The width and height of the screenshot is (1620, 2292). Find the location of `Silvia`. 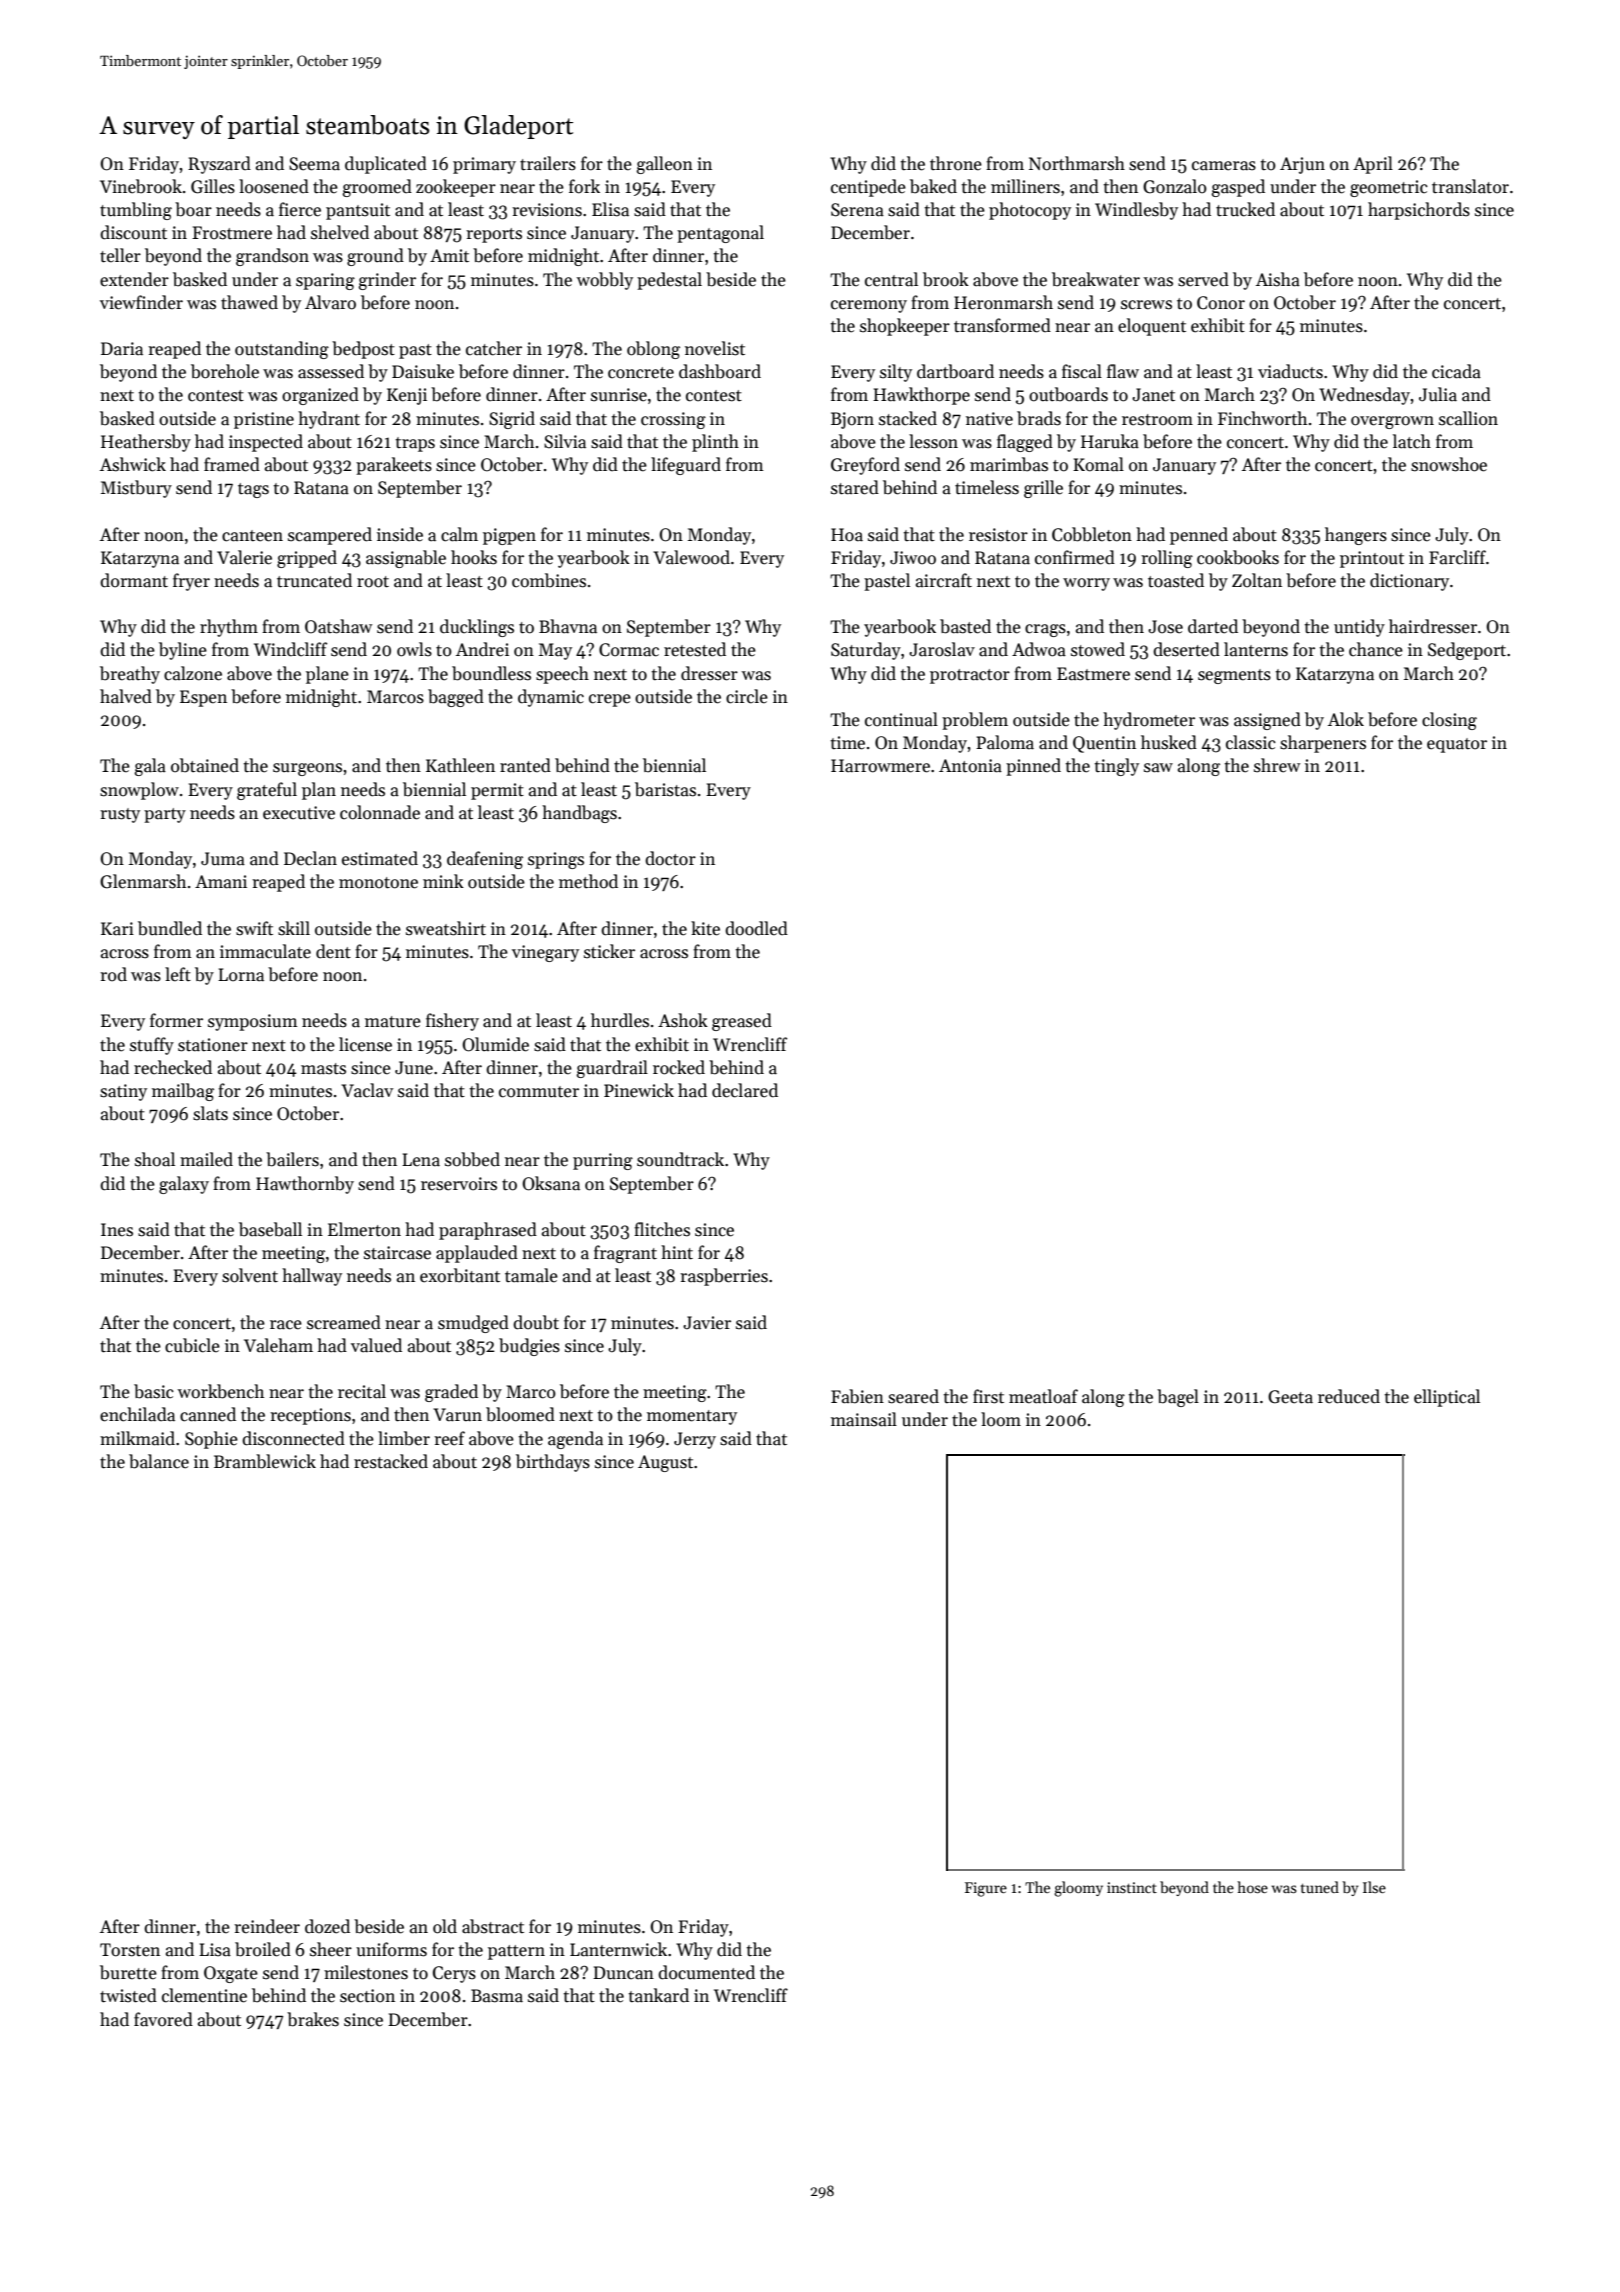

Silvia is located at coordinates (565, 441).
